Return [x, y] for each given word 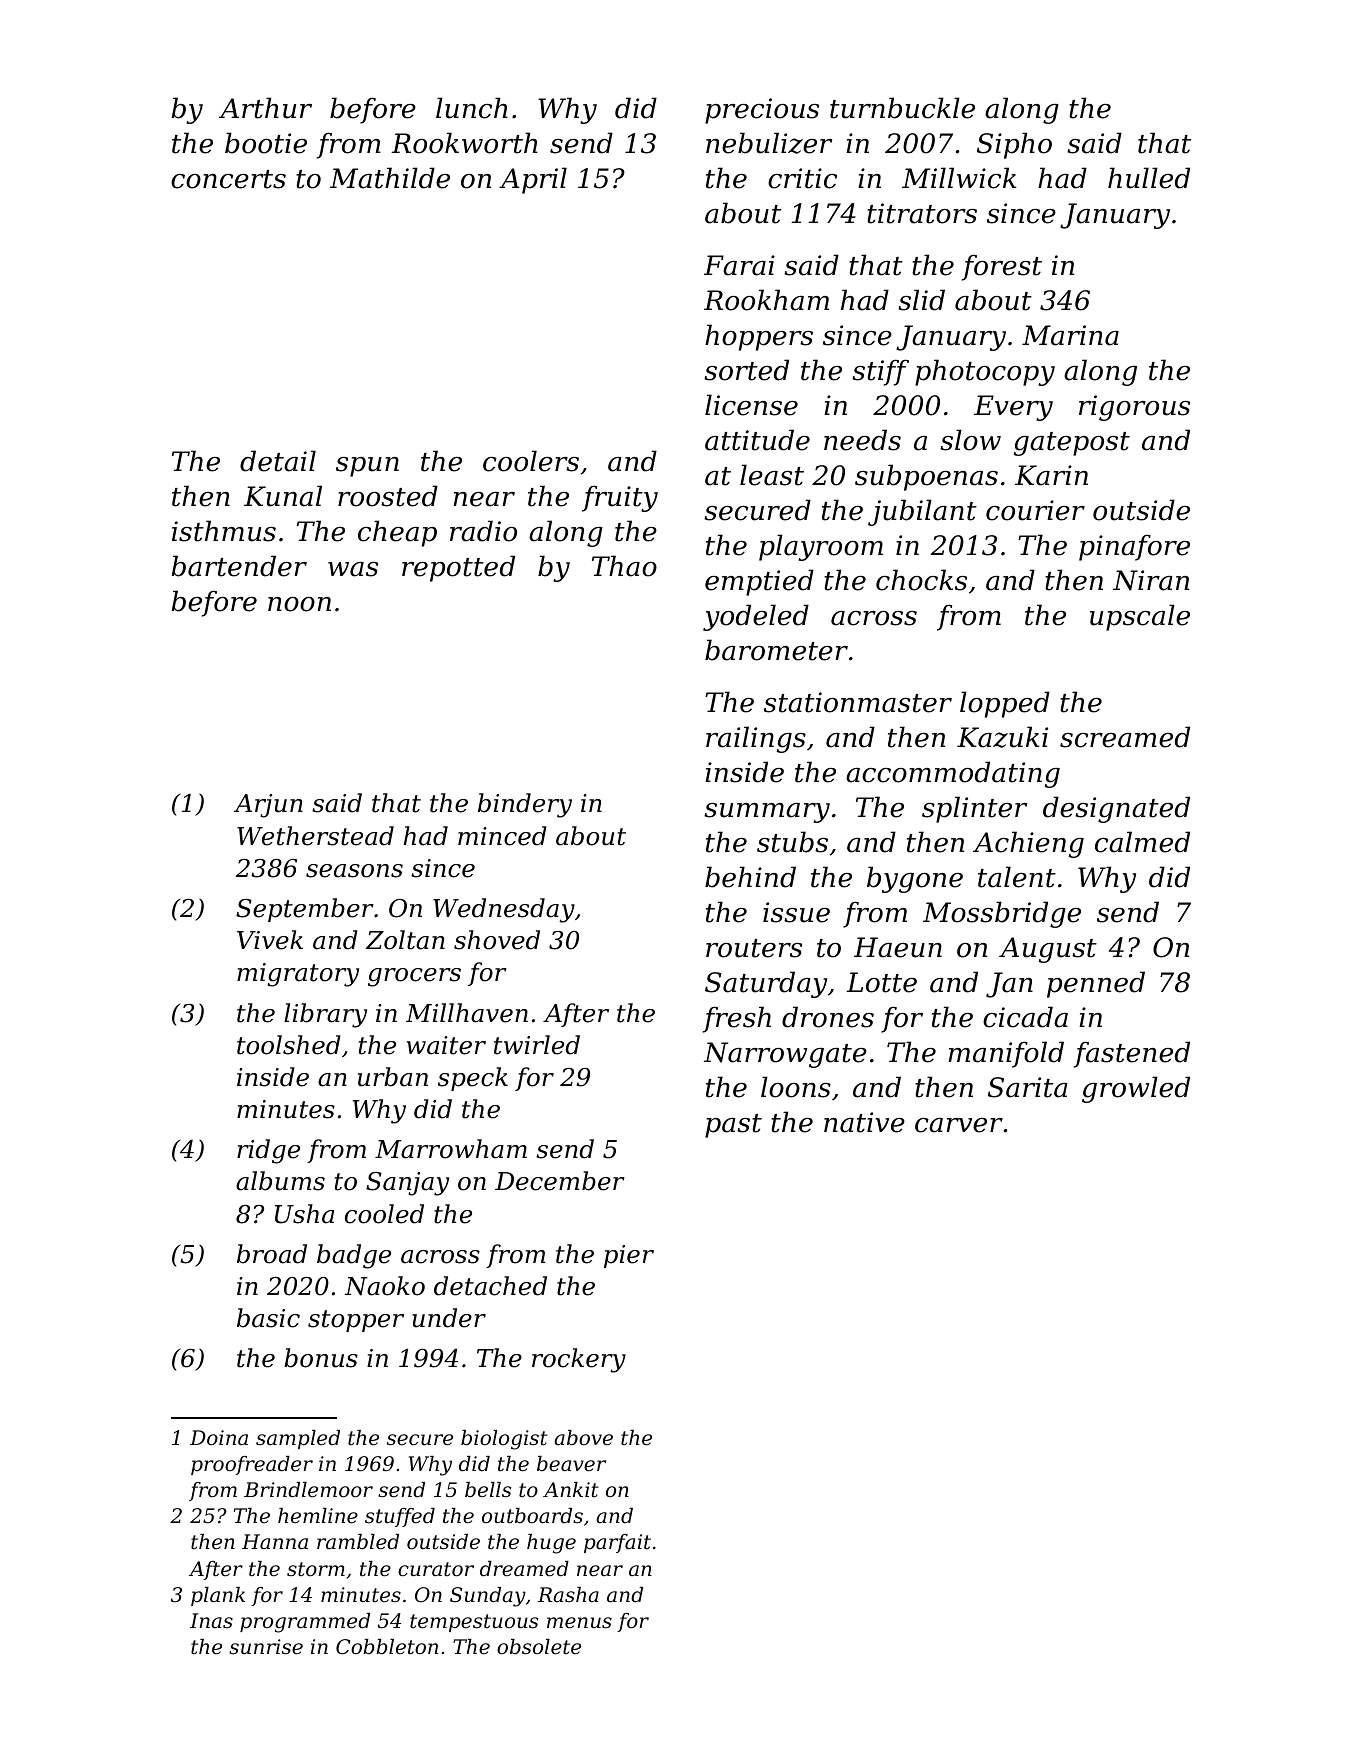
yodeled [756, 617]
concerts [228, 179]
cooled [384, 1214]
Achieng [1028, 844]
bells [488, 1490]
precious [762, 111]
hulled [1149, 178]
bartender [239, 566]
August [1048, 950]
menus [579, 1623]
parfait [617, 1543]
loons [796, 1087]
